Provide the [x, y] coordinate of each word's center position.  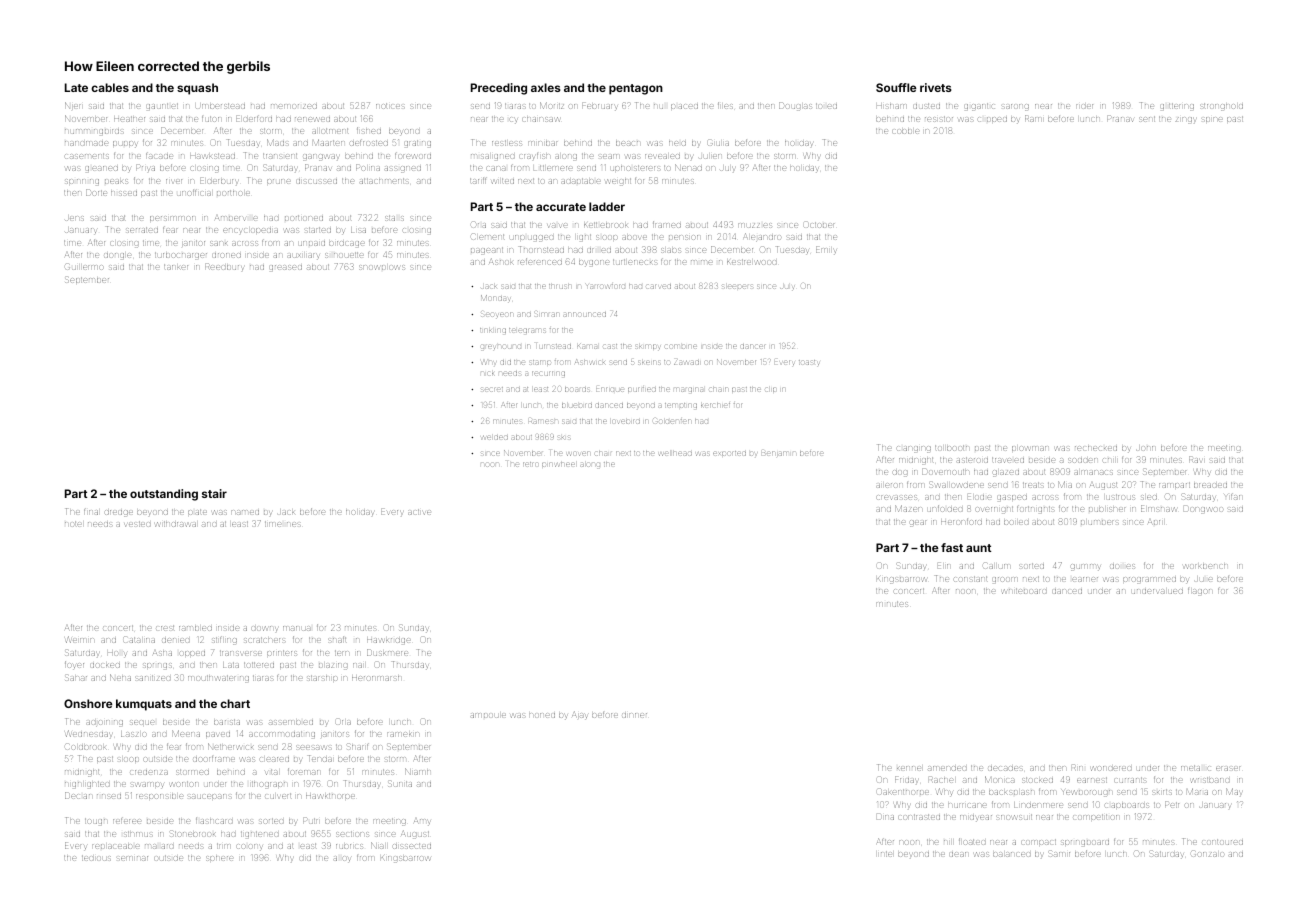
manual [297, 628]
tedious [96, 858]
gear [918, 523]
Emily [826, 250]
